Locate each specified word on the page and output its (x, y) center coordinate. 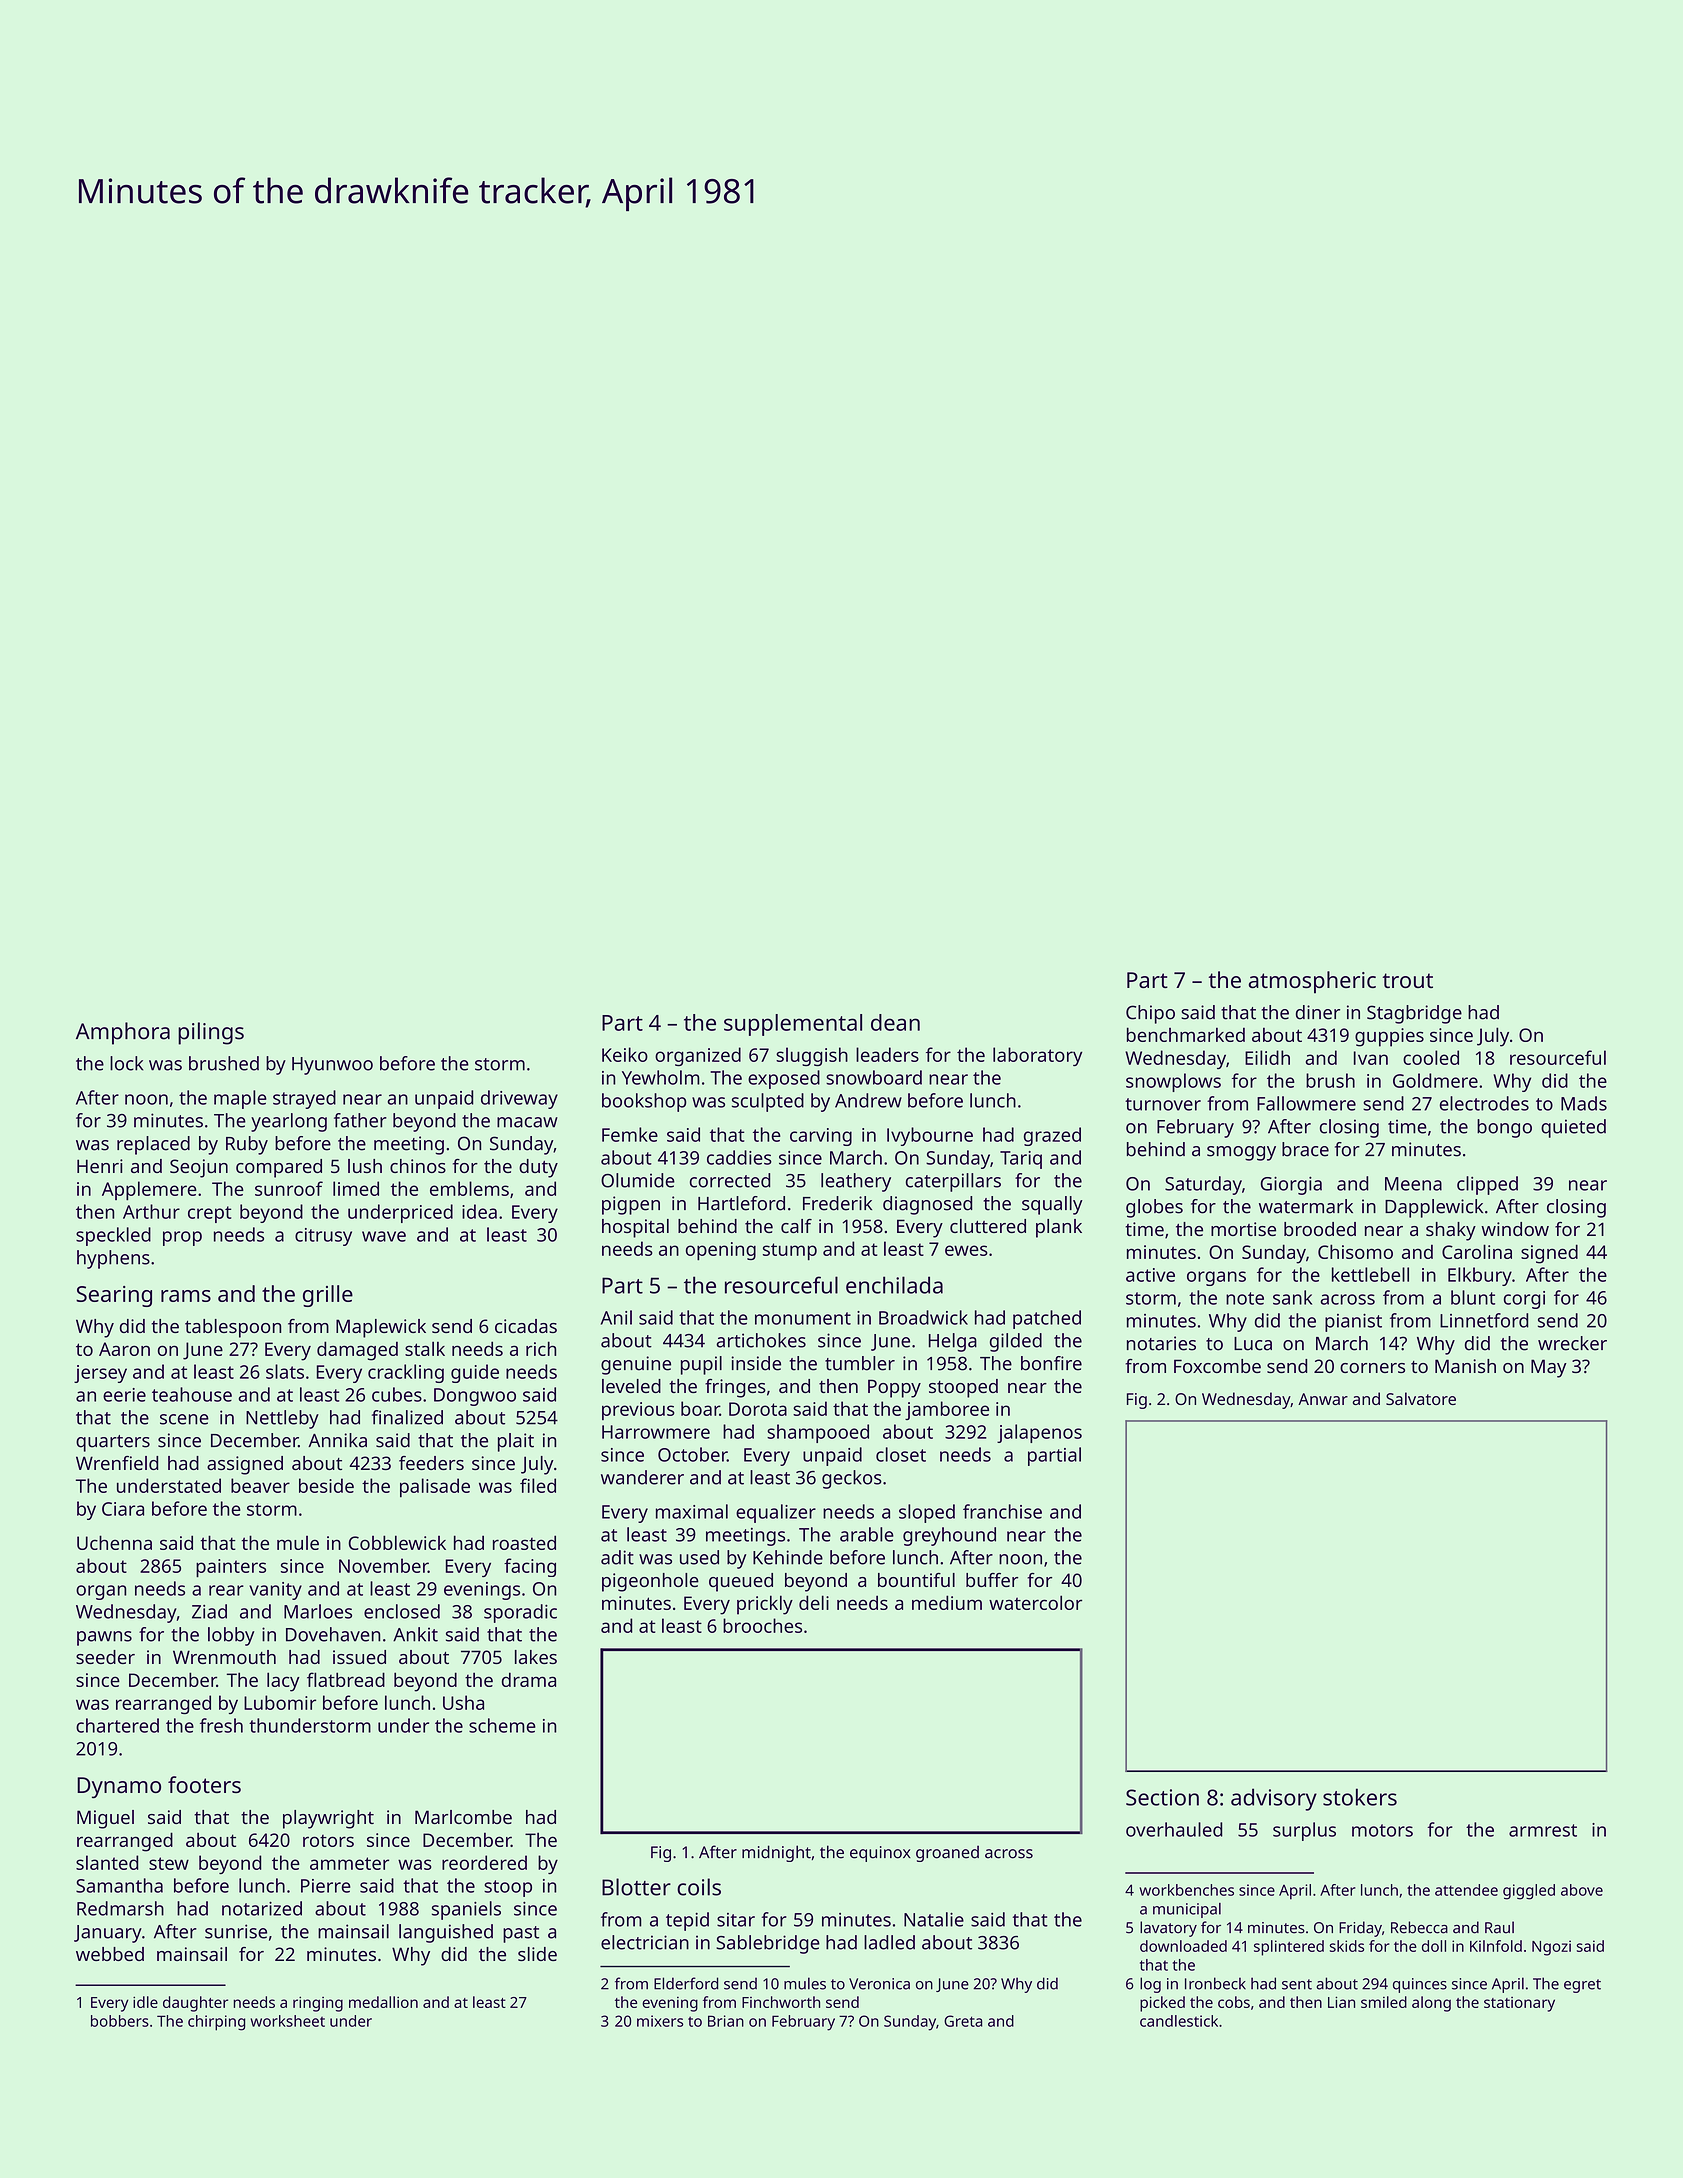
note (1245, 1298)
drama (529, 1679)
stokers (1360, 1797)
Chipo (1150, 1014)
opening (721, 1251)
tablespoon (233, 1328)
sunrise (236, 1931)
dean (895, 1022)
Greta (963, 2021)
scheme (502, 1725)
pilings (211, 1033)
